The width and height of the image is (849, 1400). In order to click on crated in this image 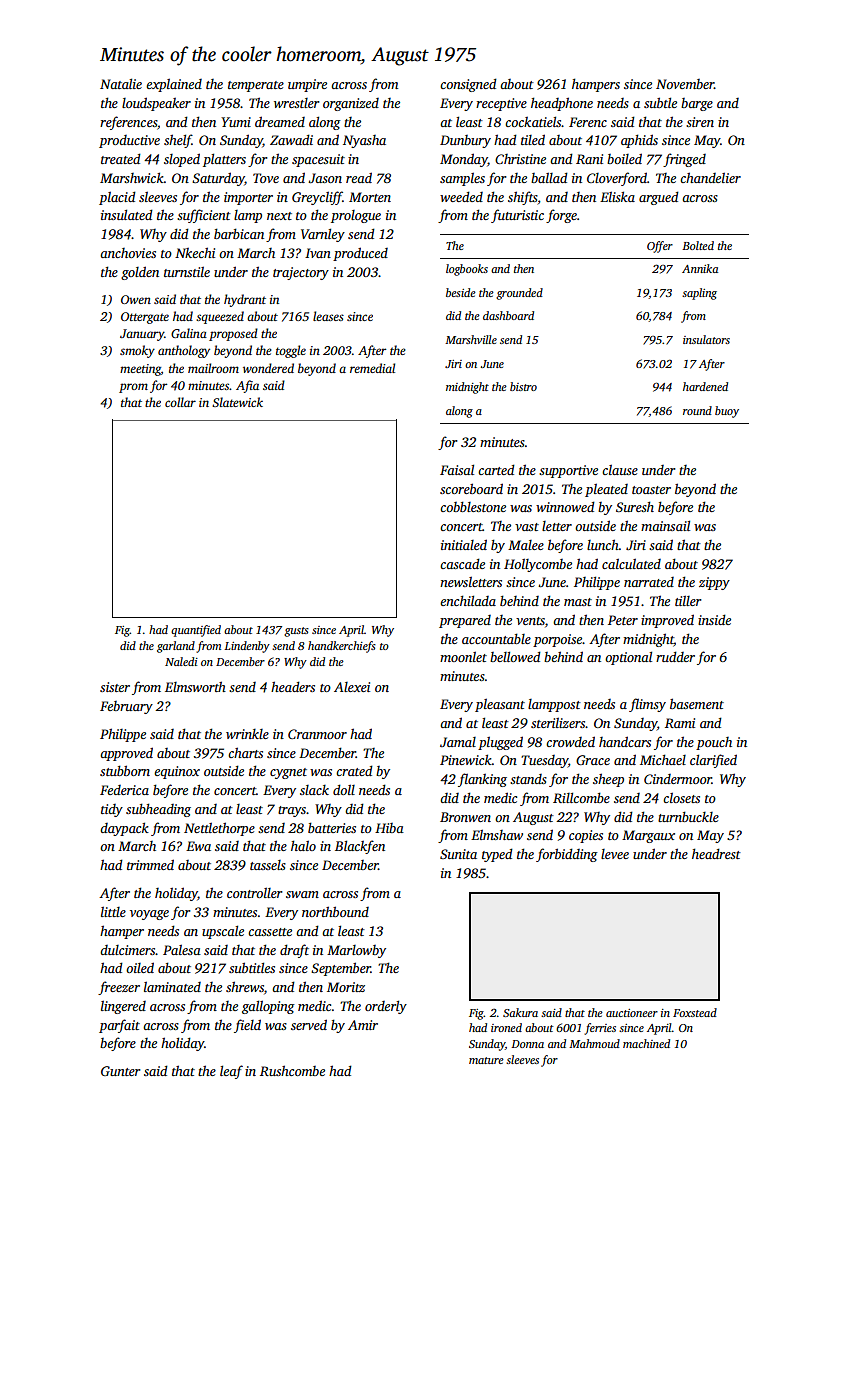, I will do `click(354, 770)`.
